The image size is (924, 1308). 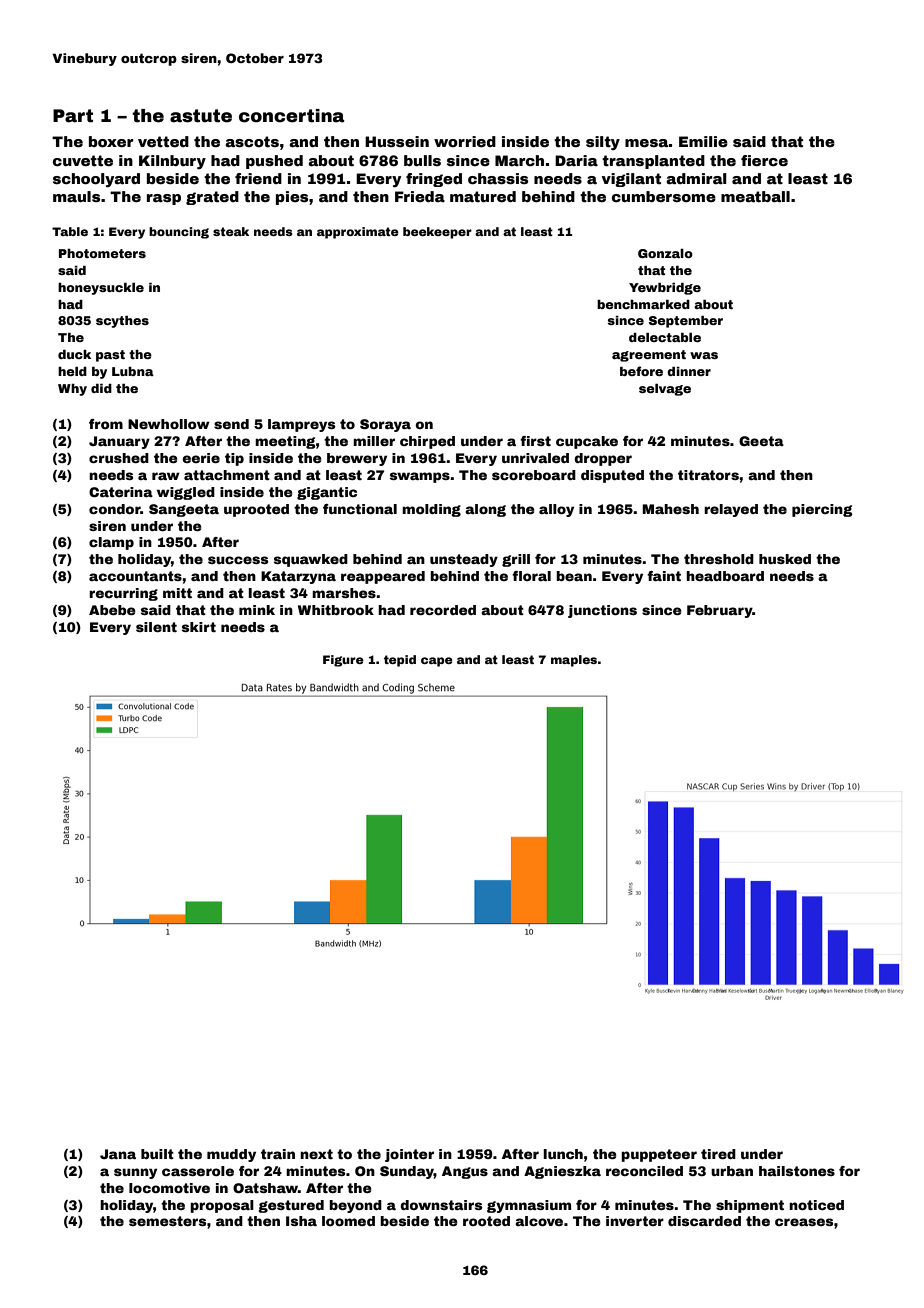 What do you see at coordinates (383, 577) in the screenshot?
I see `reappeared` at bounding box center [383, 577].
